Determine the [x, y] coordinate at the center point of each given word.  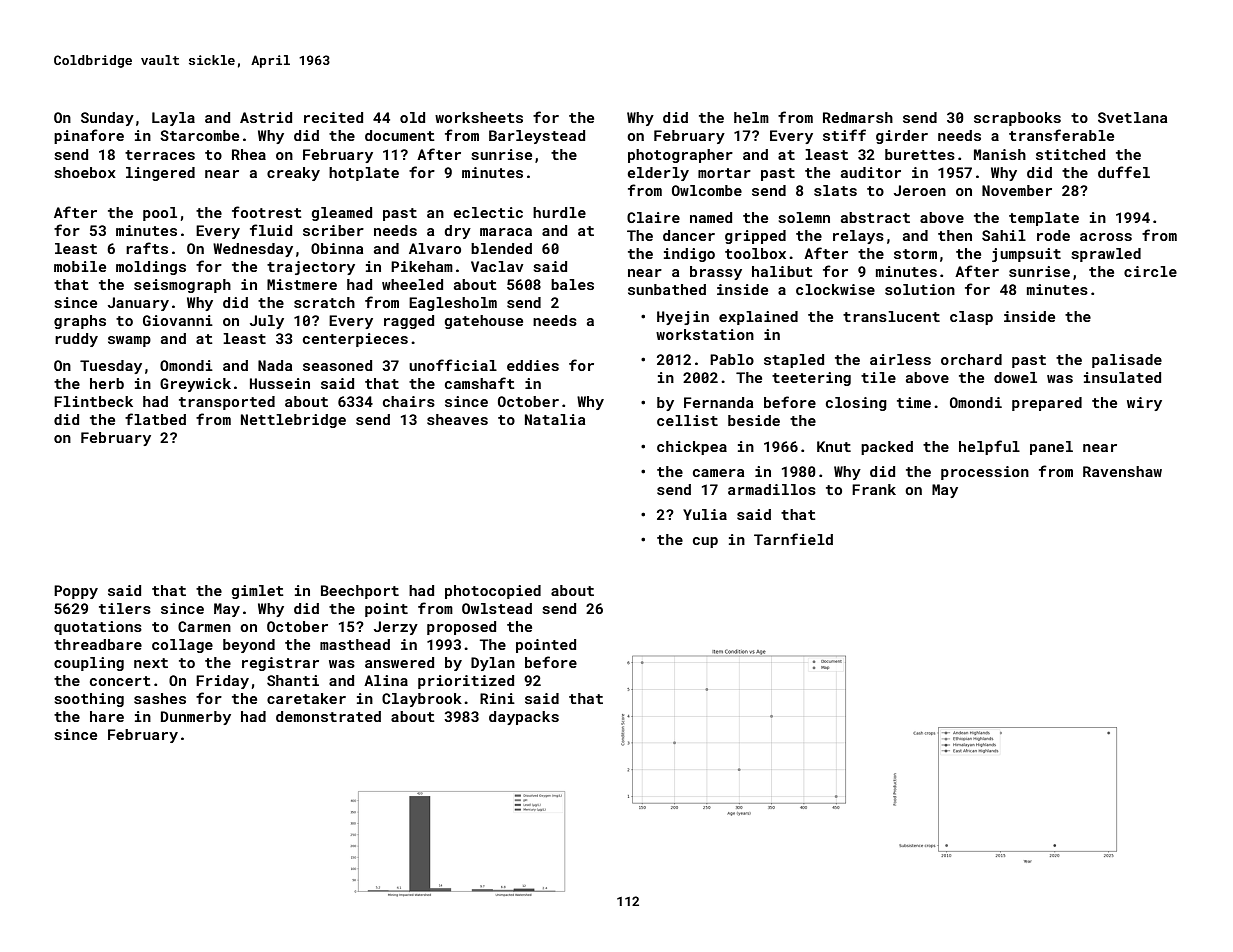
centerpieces [355, 340]
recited [333, 117]
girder [902, 137]
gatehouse [483, 322]
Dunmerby [196, 718]
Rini [497, 698]
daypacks [524, 718]
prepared [1047, 404]
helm [751, 117]
